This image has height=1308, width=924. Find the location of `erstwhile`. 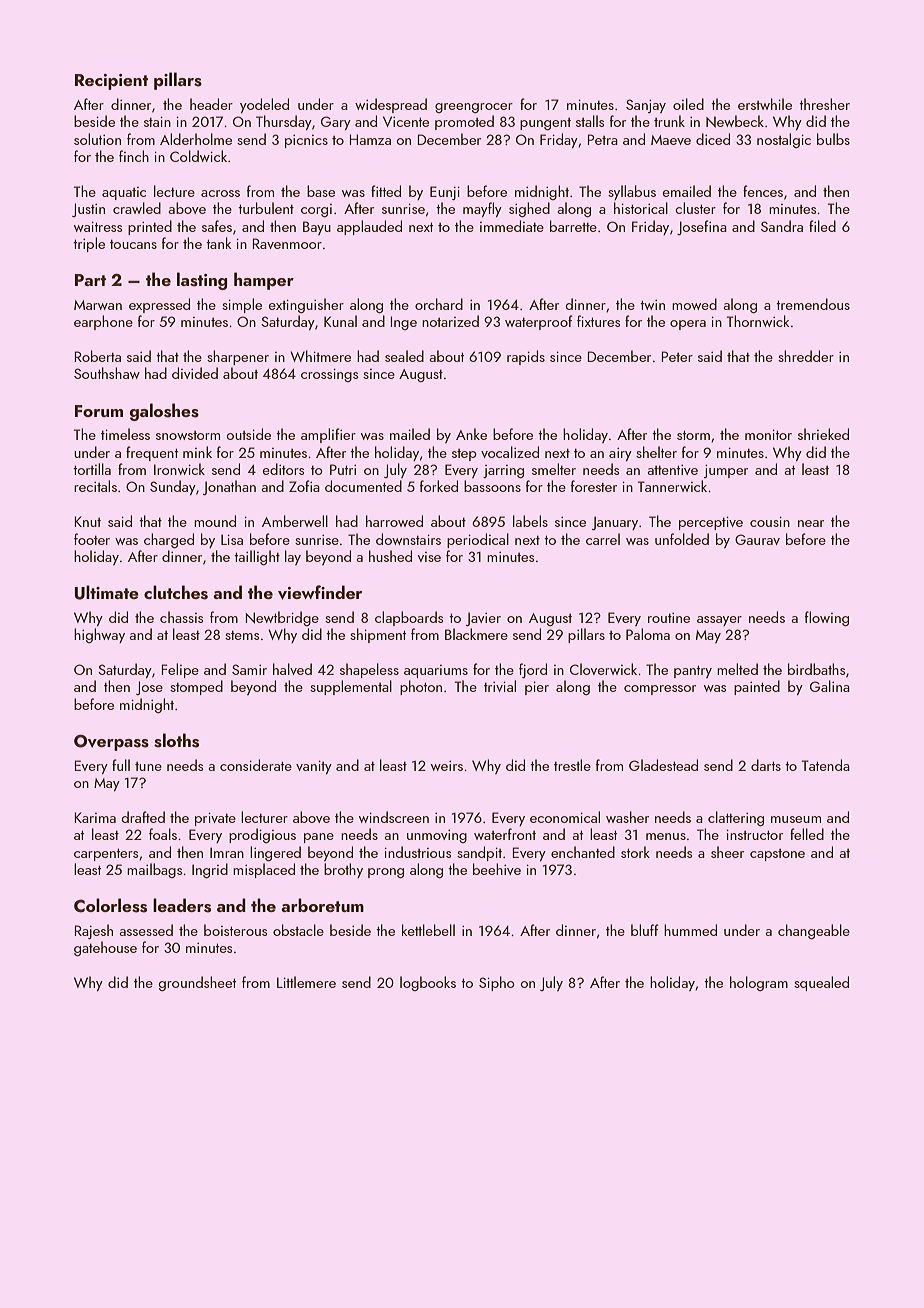

erstwhile is located at coordinates (765, 104).
